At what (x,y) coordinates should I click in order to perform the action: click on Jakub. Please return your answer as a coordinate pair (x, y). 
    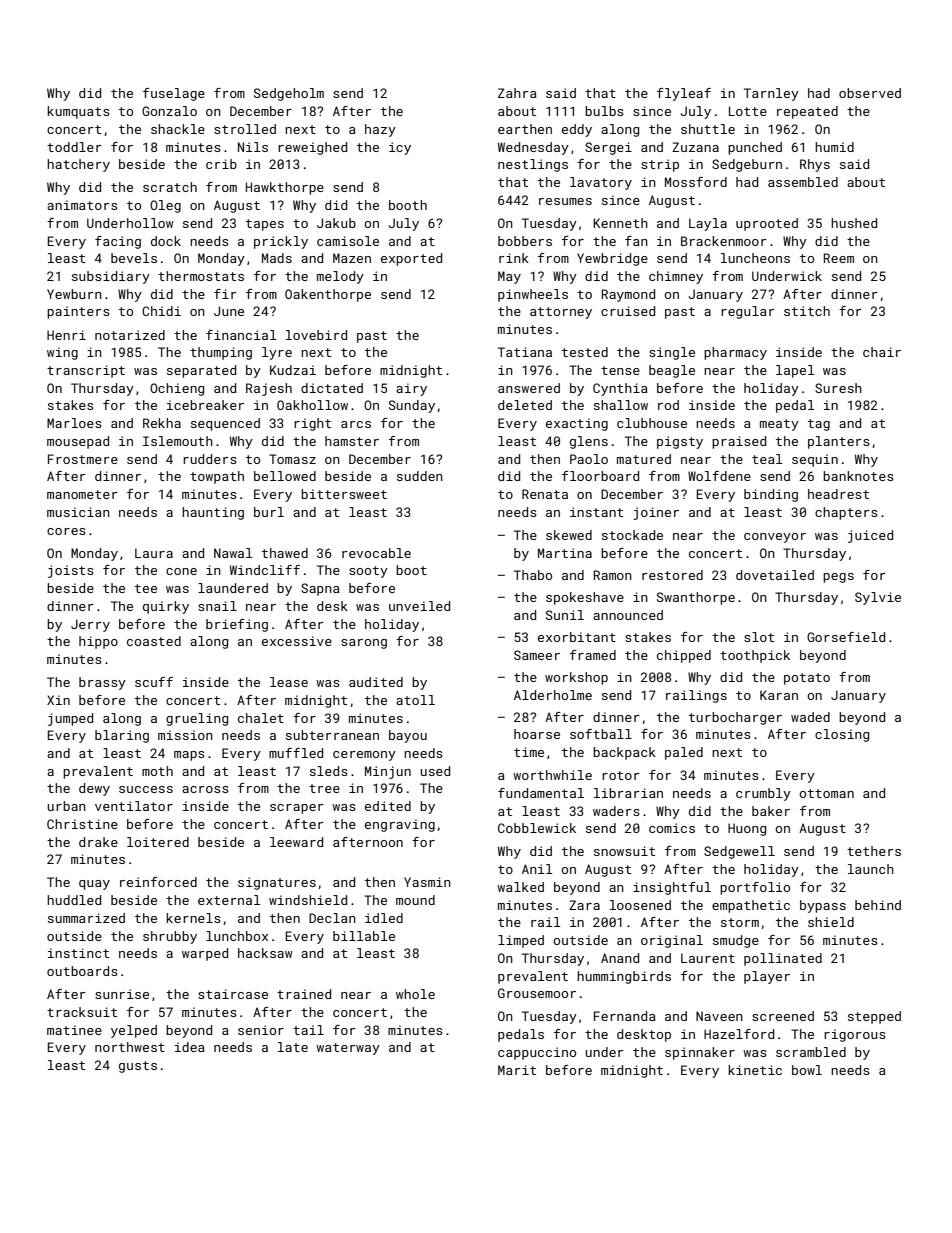
    Looking at the image, I should click on (336, 223).
